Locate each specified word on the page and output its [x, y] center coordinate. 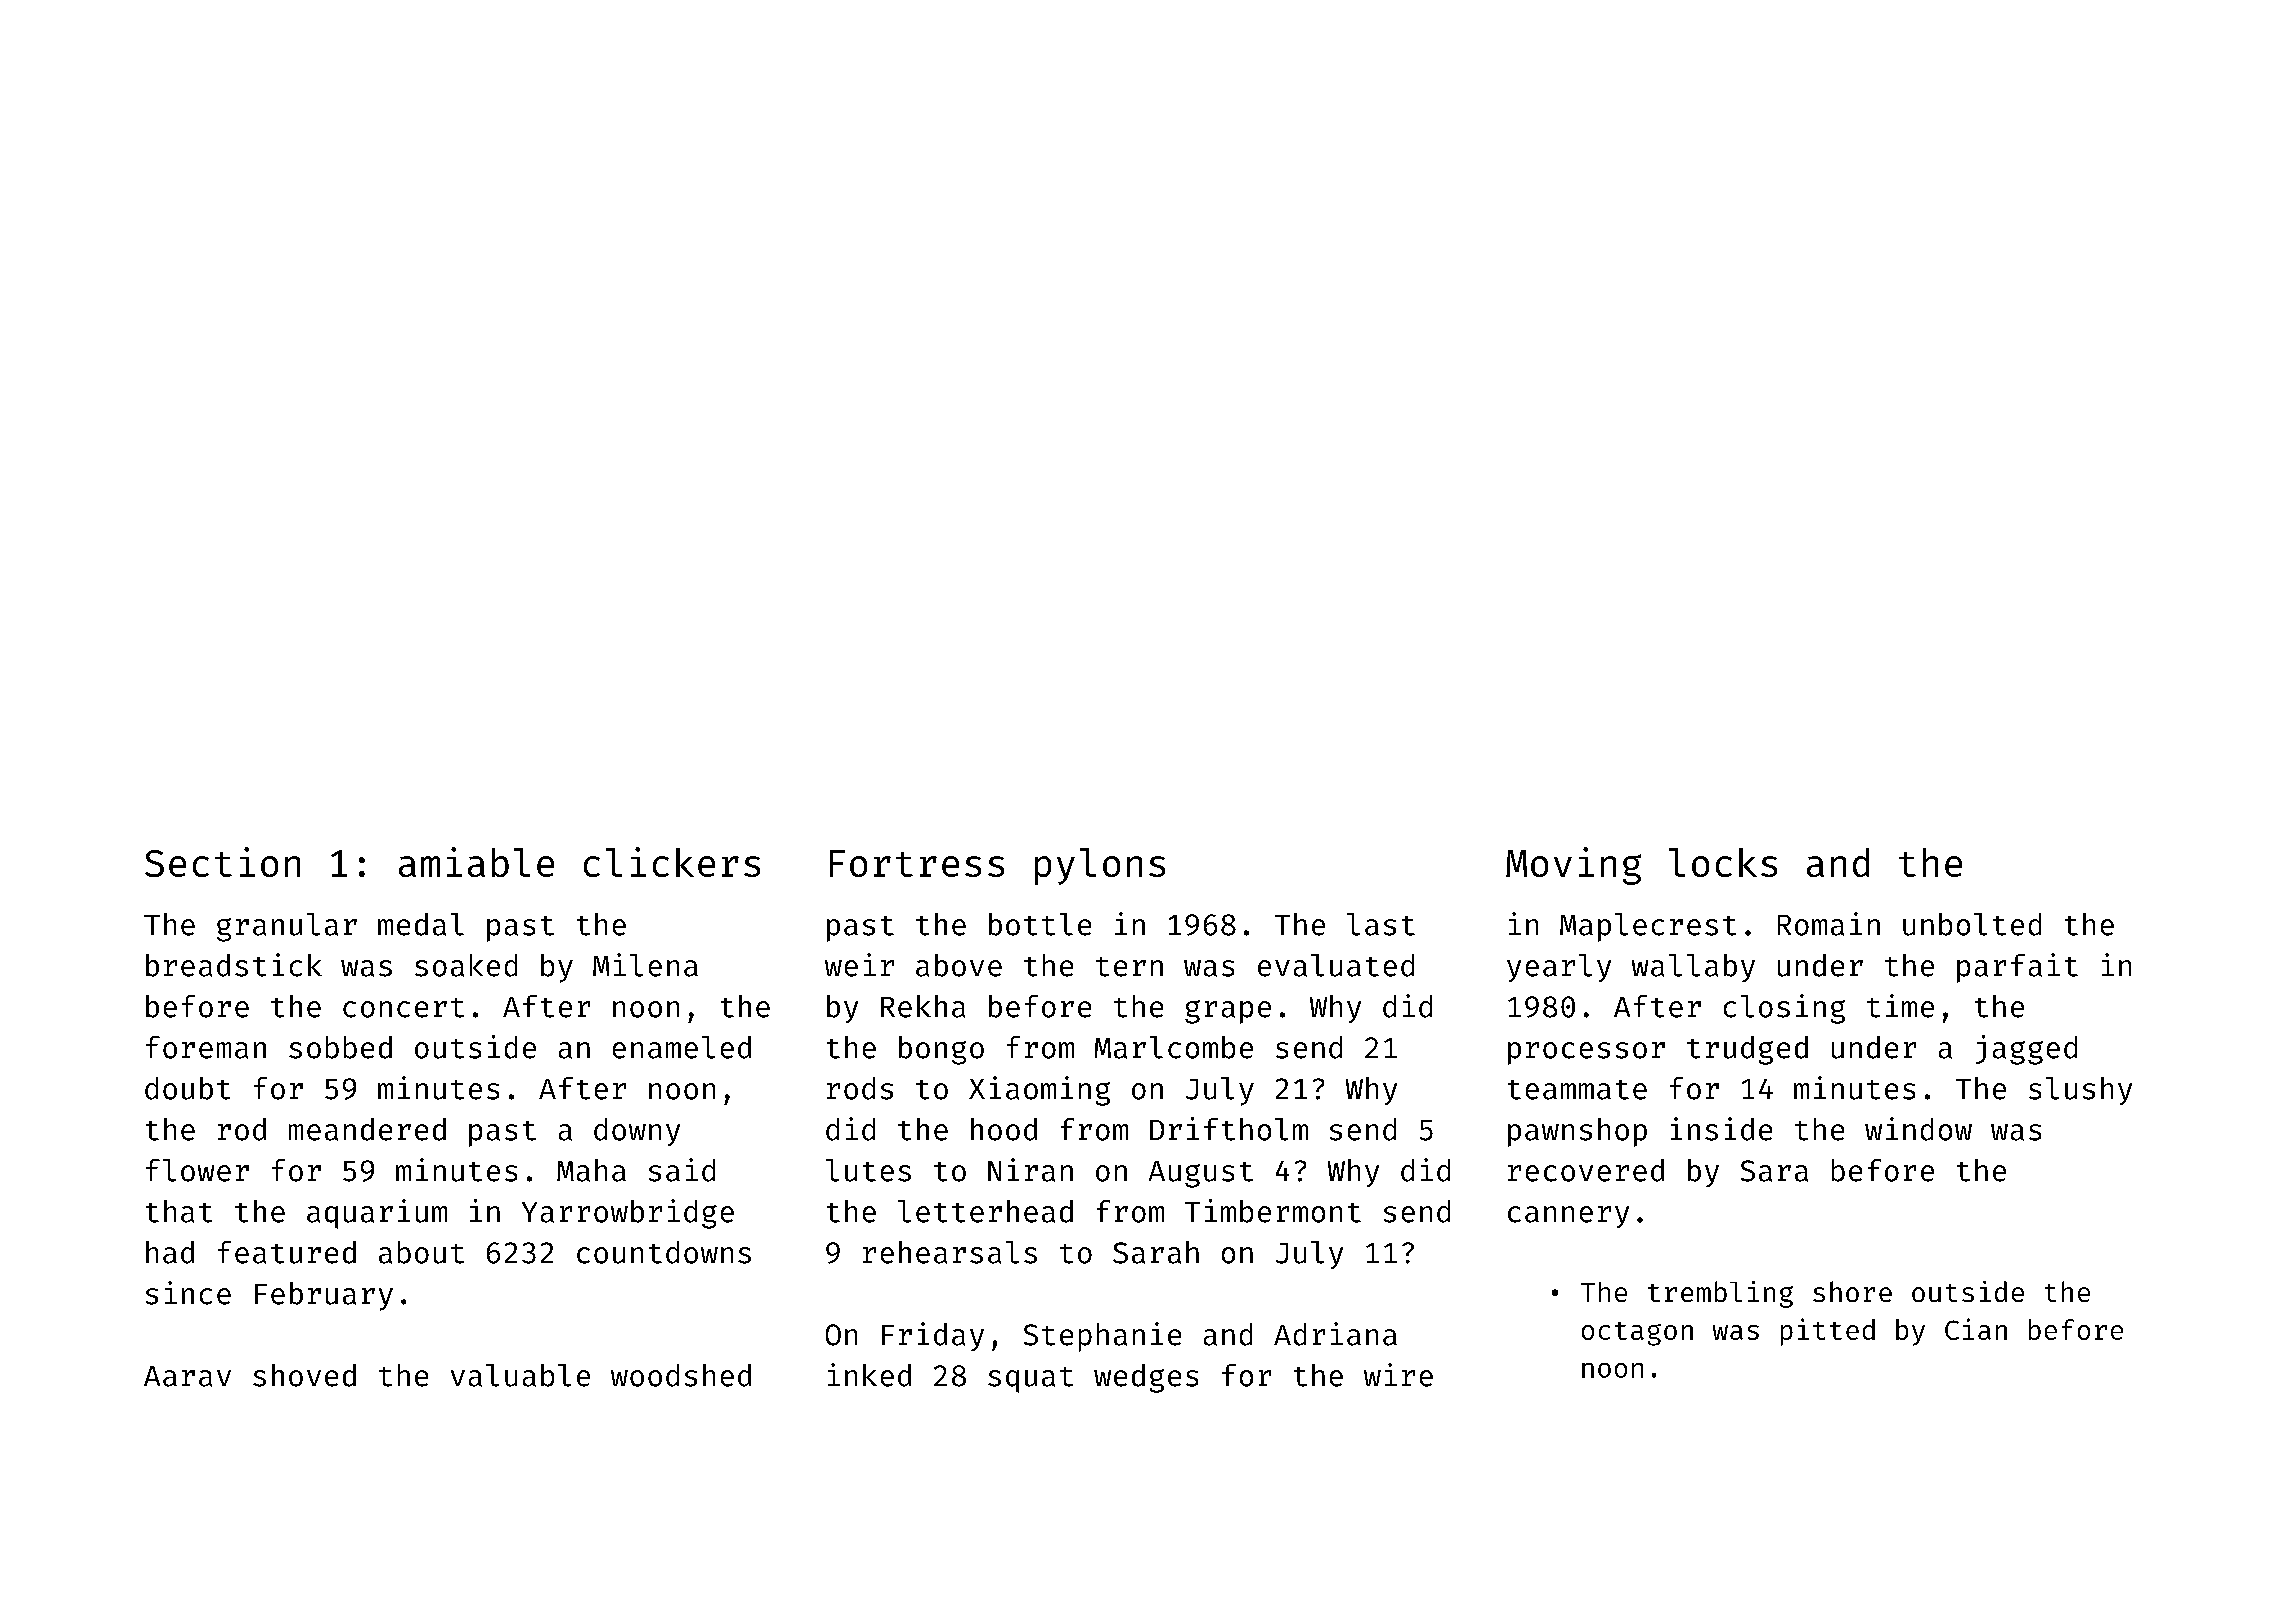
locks [1723, 862]
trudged [1747, 1050]
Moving [1573, 866]
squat [1030, 1380]
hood [1004, 1129]
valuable [520, 1375]
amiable [476, 862]
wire [1398, 1375]
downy [637, 1132]
